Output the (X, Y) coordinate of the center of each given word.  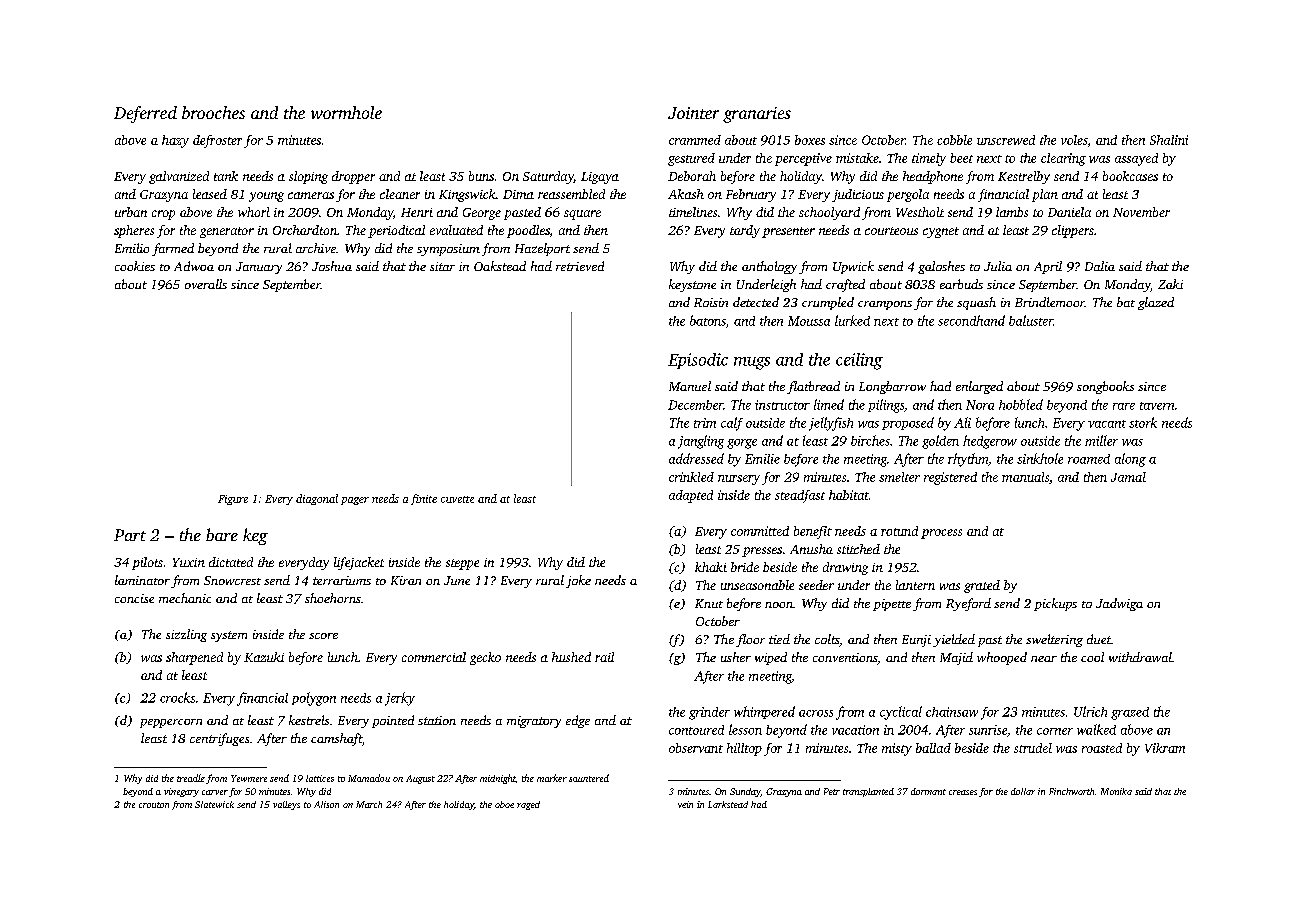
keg (255, 536)
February (751, 195)
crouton (154, 805)
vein (685, 804)
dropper (353, 177)
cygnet (941, 232)
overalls (206, 284)
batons (708, 320)
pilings (886, 406)
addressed (696, 458)
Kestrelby (1024, 177)
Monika (1116, 791)
